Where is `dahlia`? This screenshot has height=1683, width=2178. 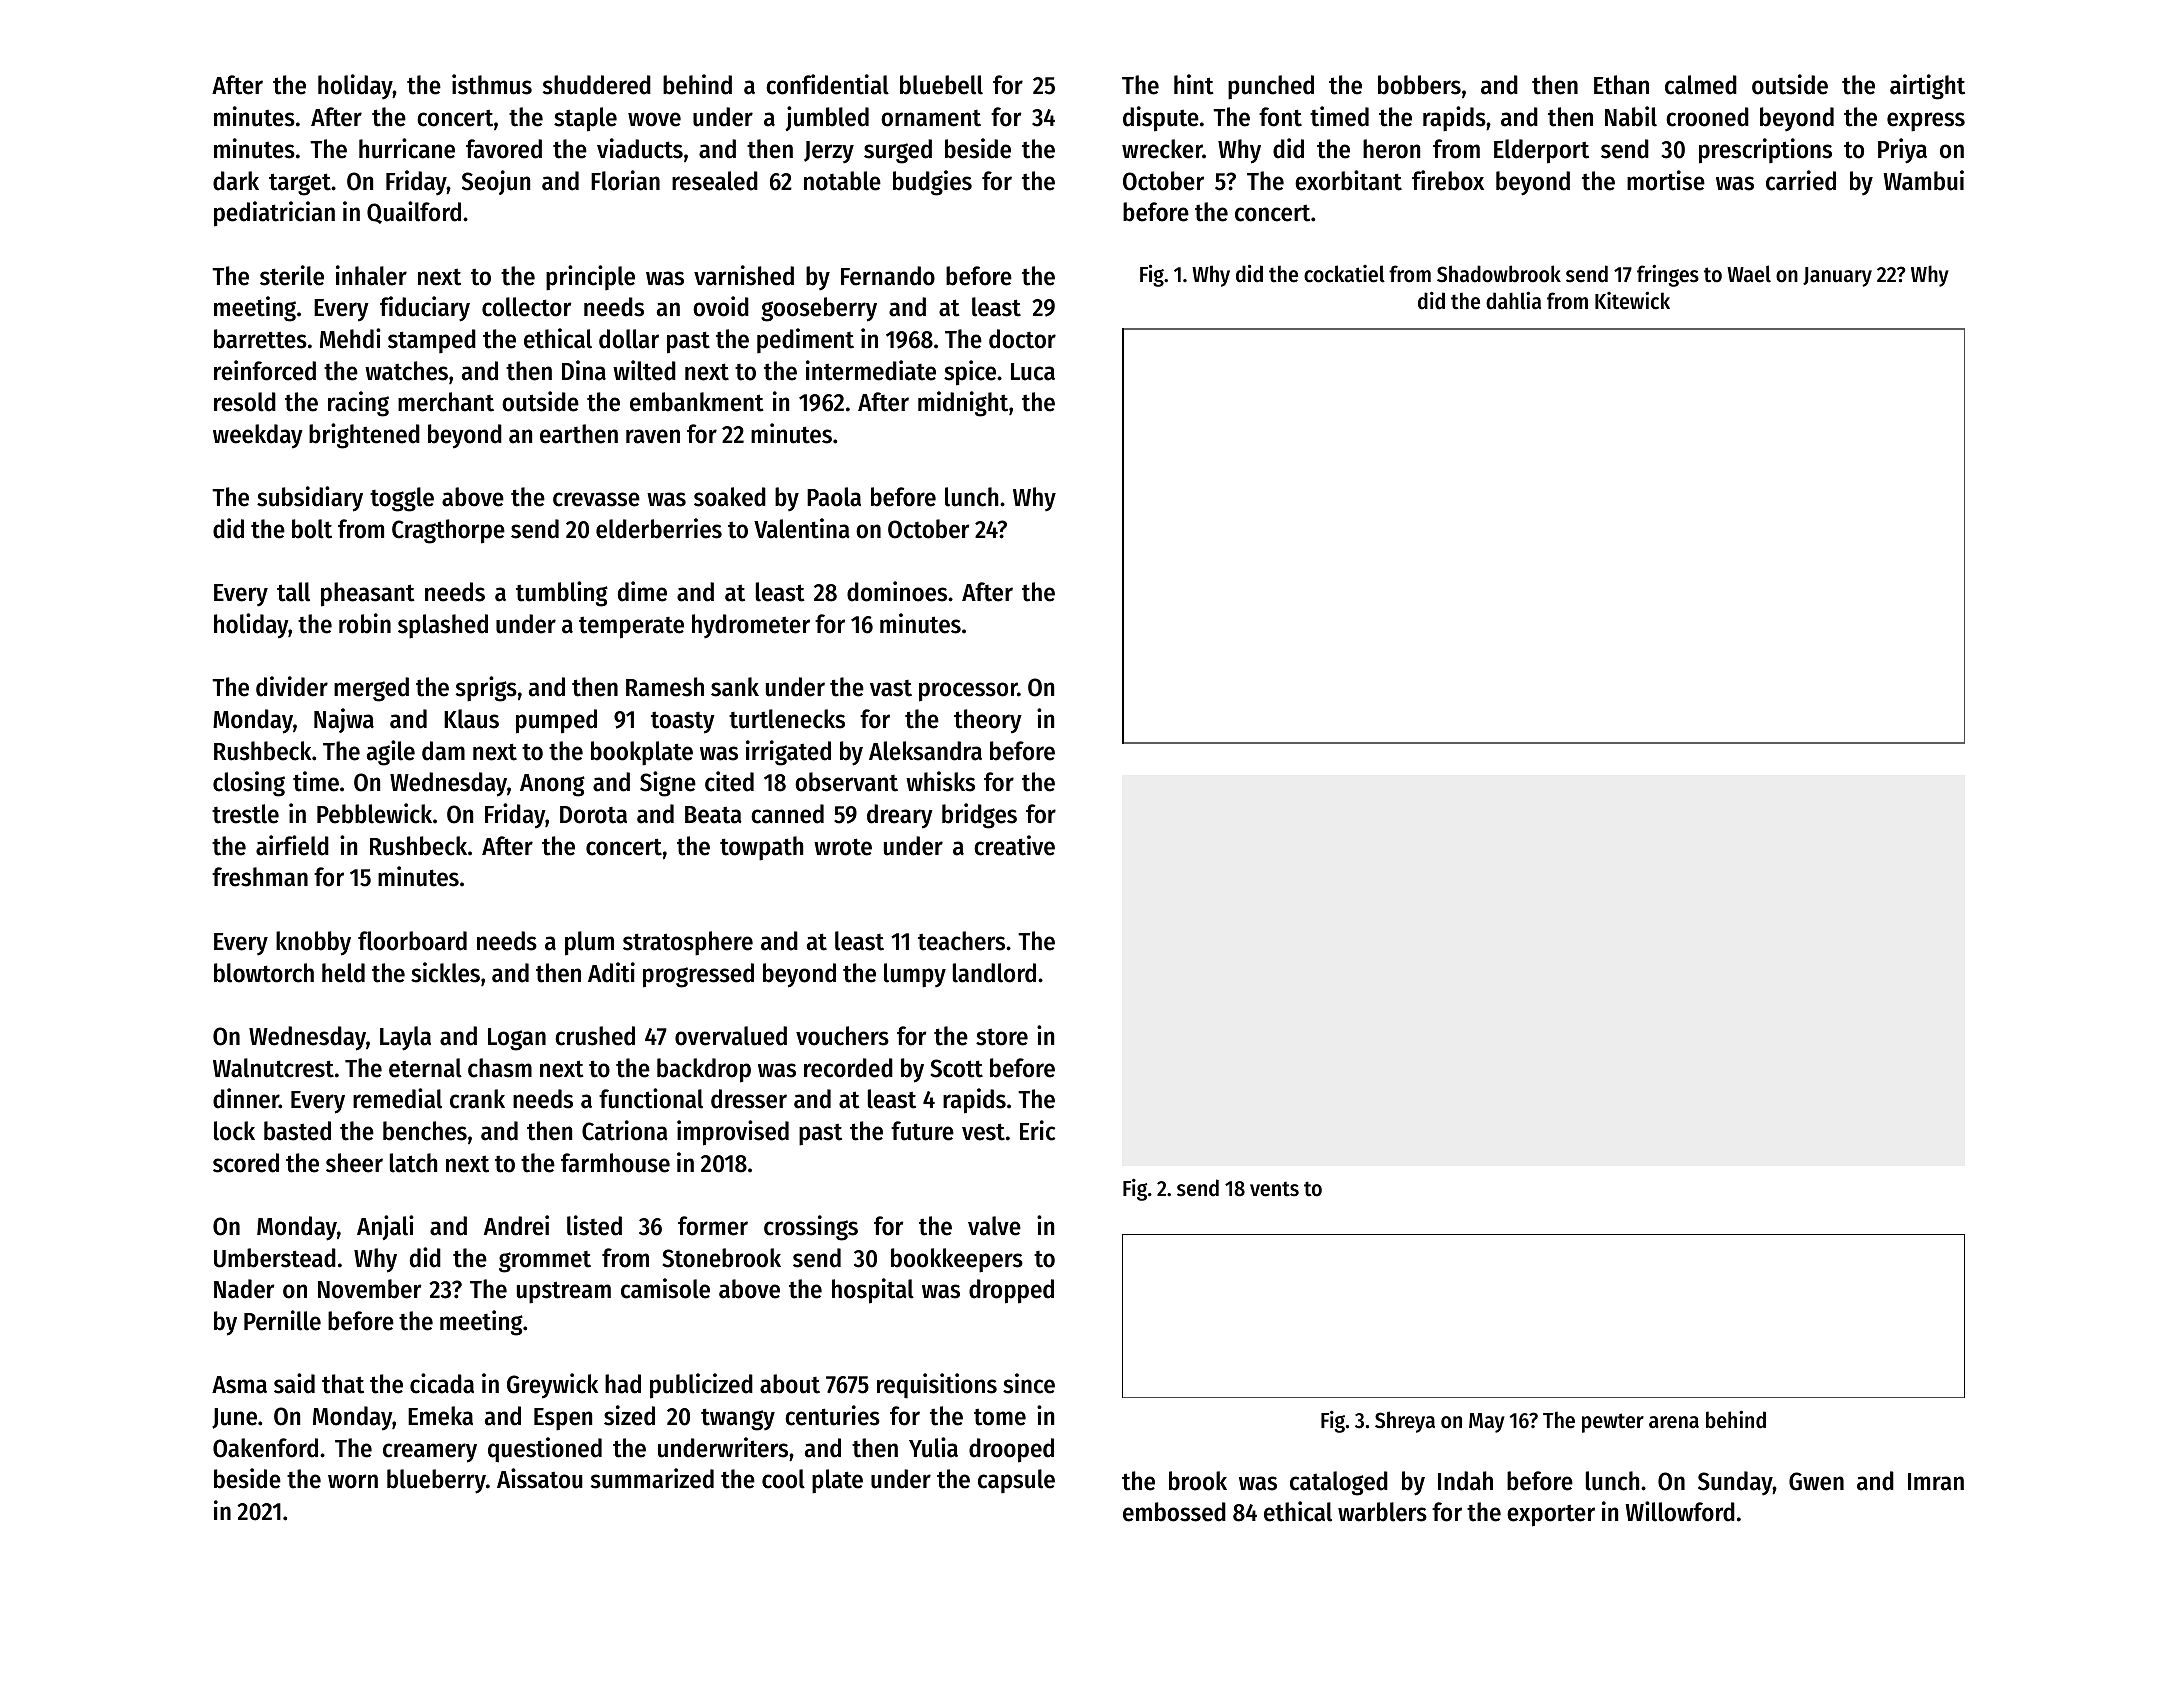 dahlia is located at coordinates (1513, 300).
